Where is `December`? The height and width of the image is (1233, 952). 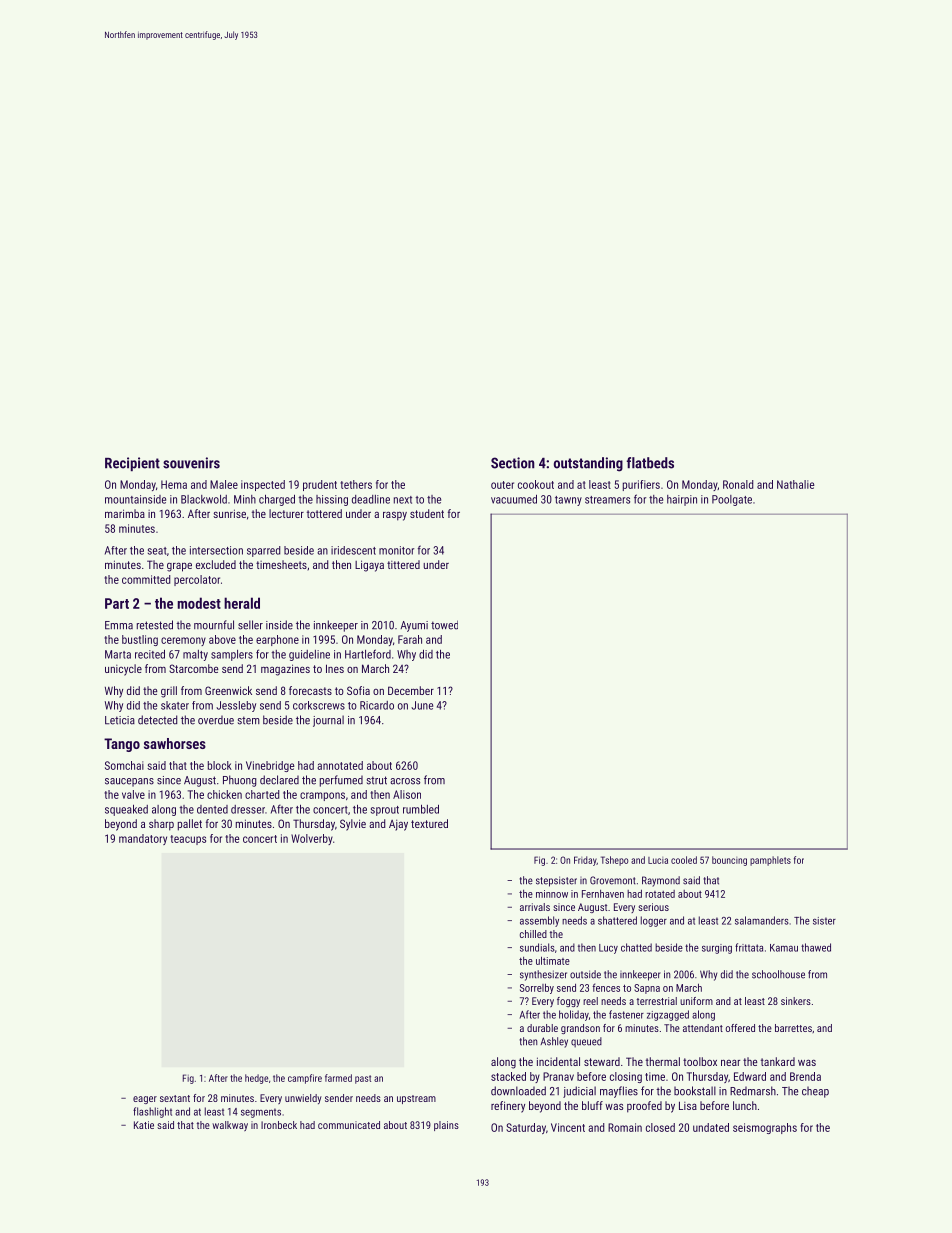 December is located at coordinates (411, 690).
